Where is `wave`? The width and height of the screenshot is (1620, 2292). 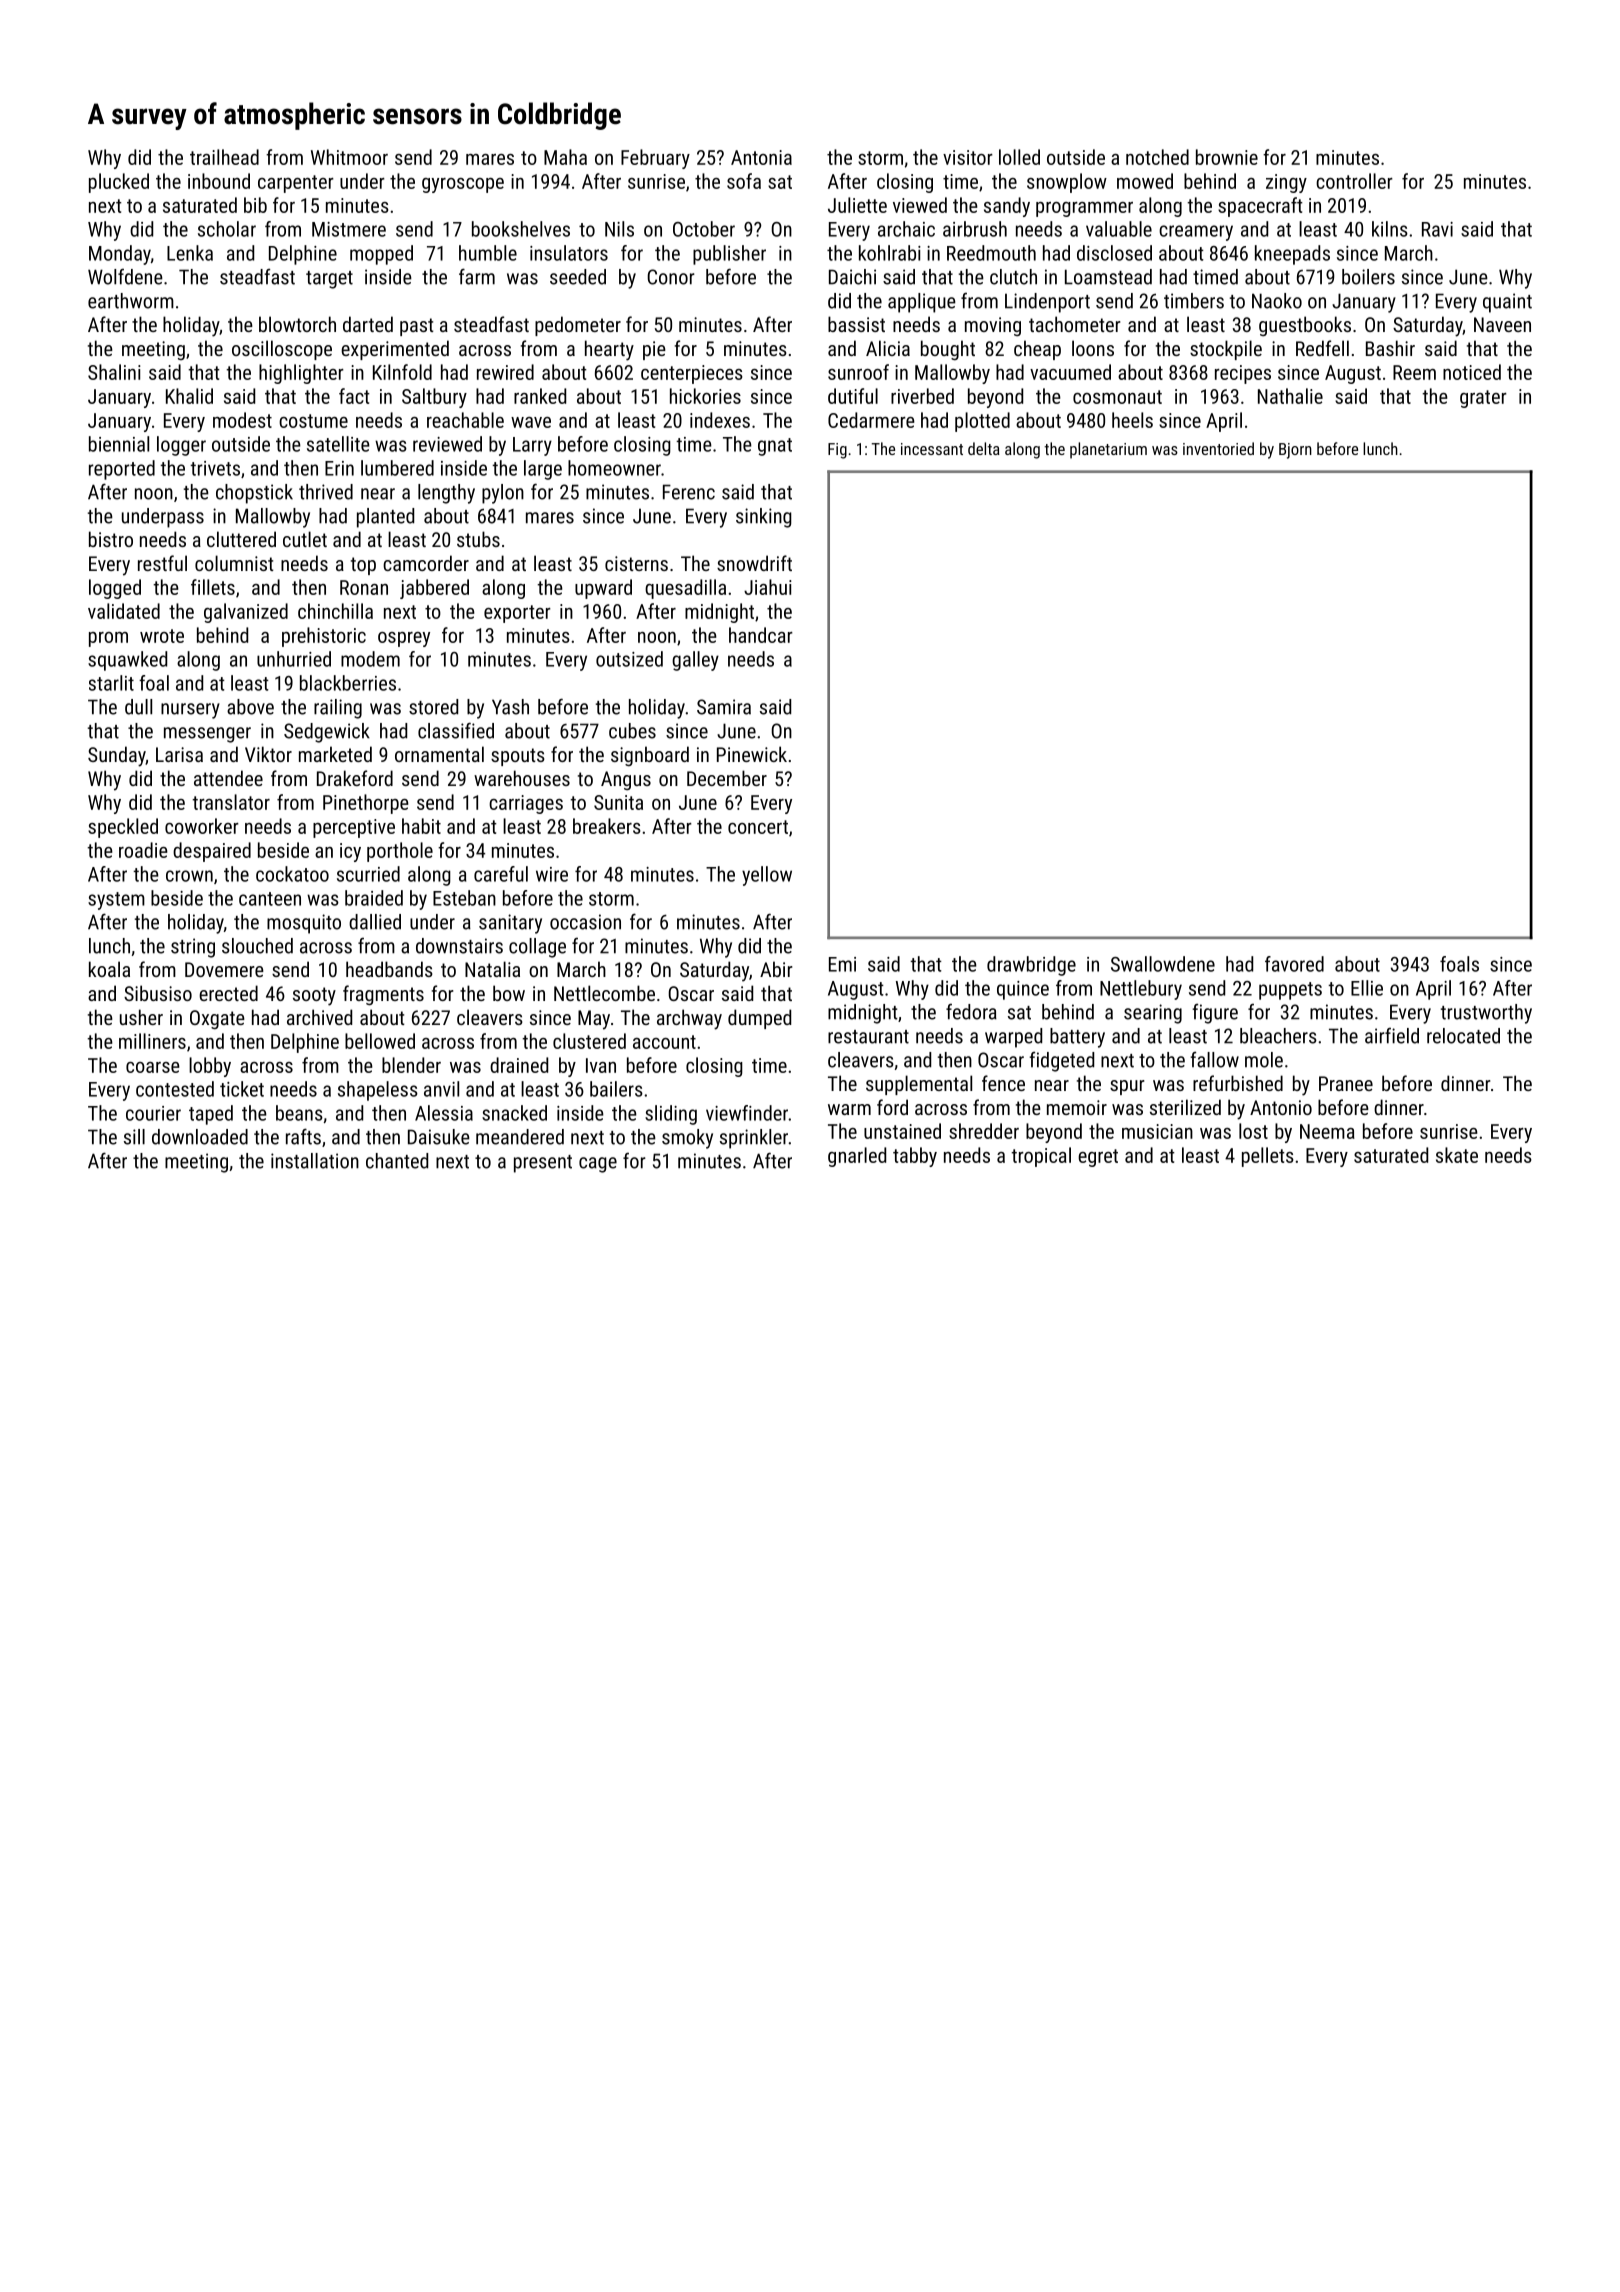 wave is located at coordinates (531, 422).
